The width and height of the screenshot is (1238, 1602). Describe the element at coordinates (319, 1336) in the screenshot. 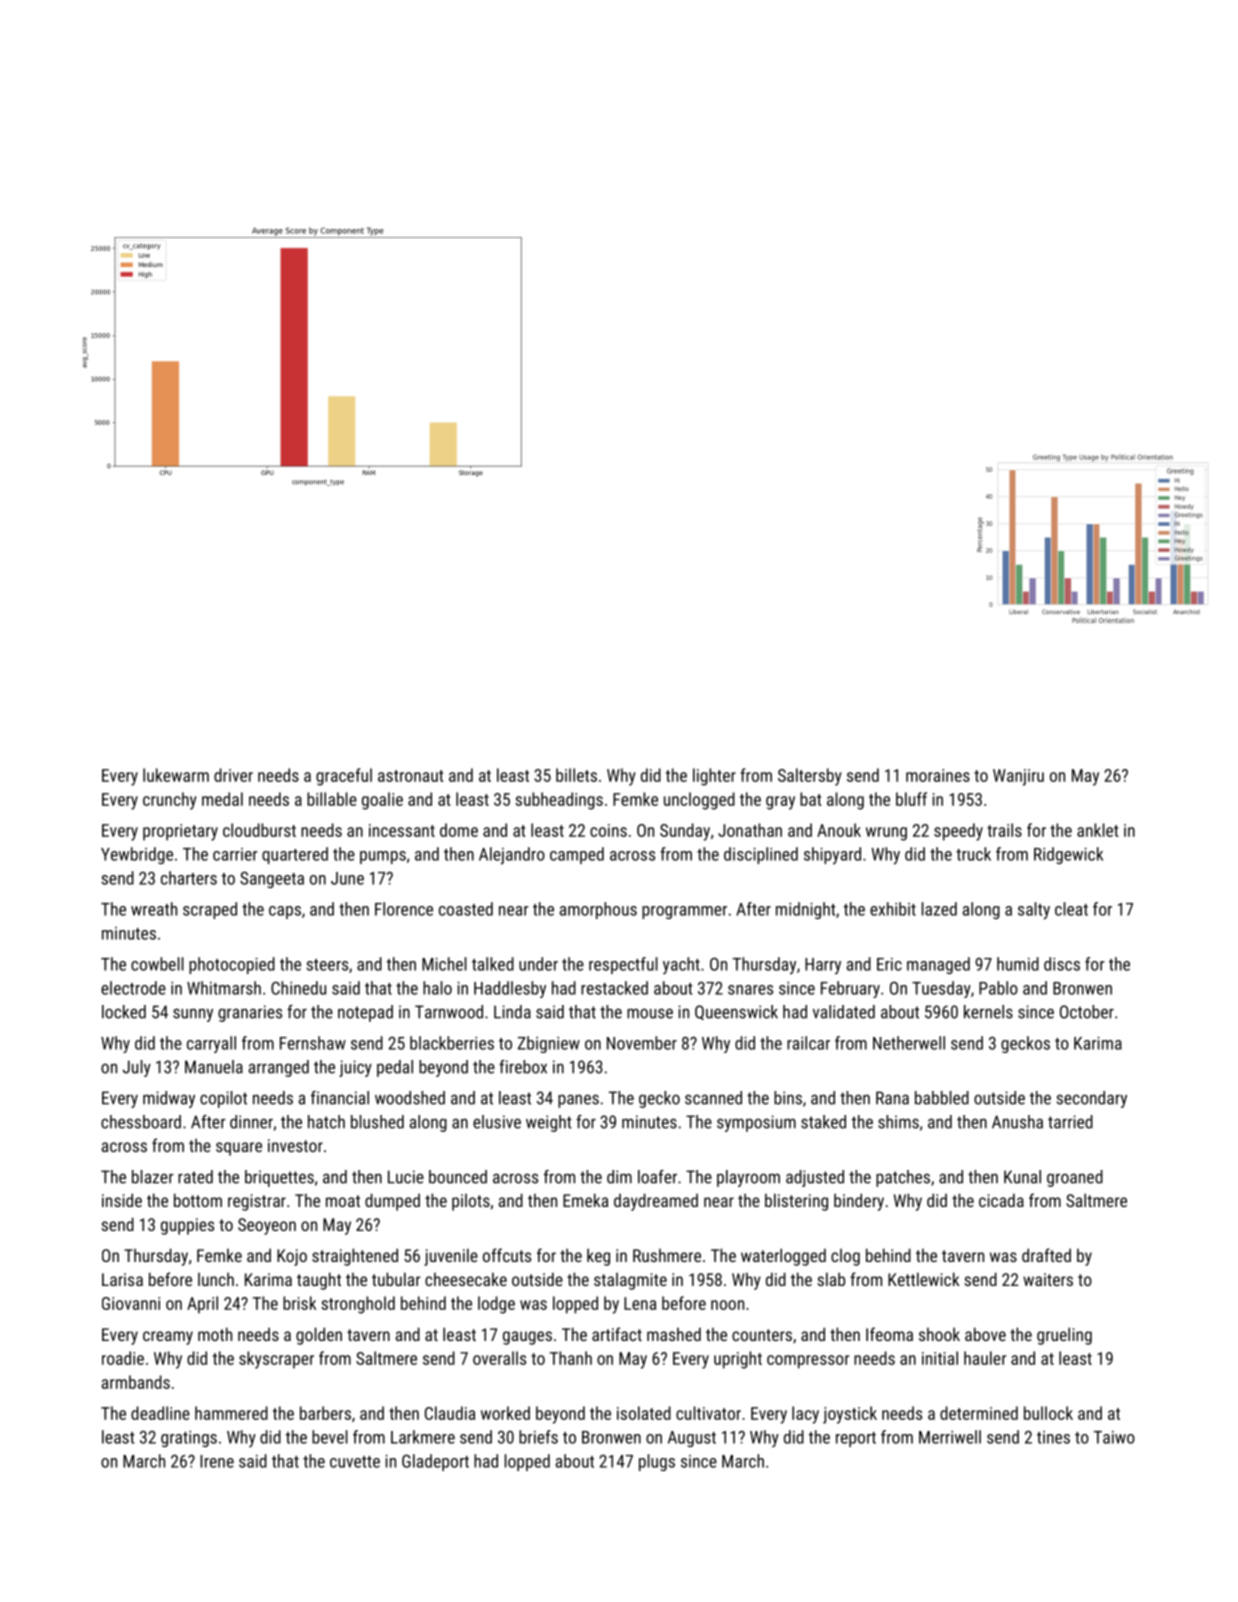

I see `golden` at that location.
